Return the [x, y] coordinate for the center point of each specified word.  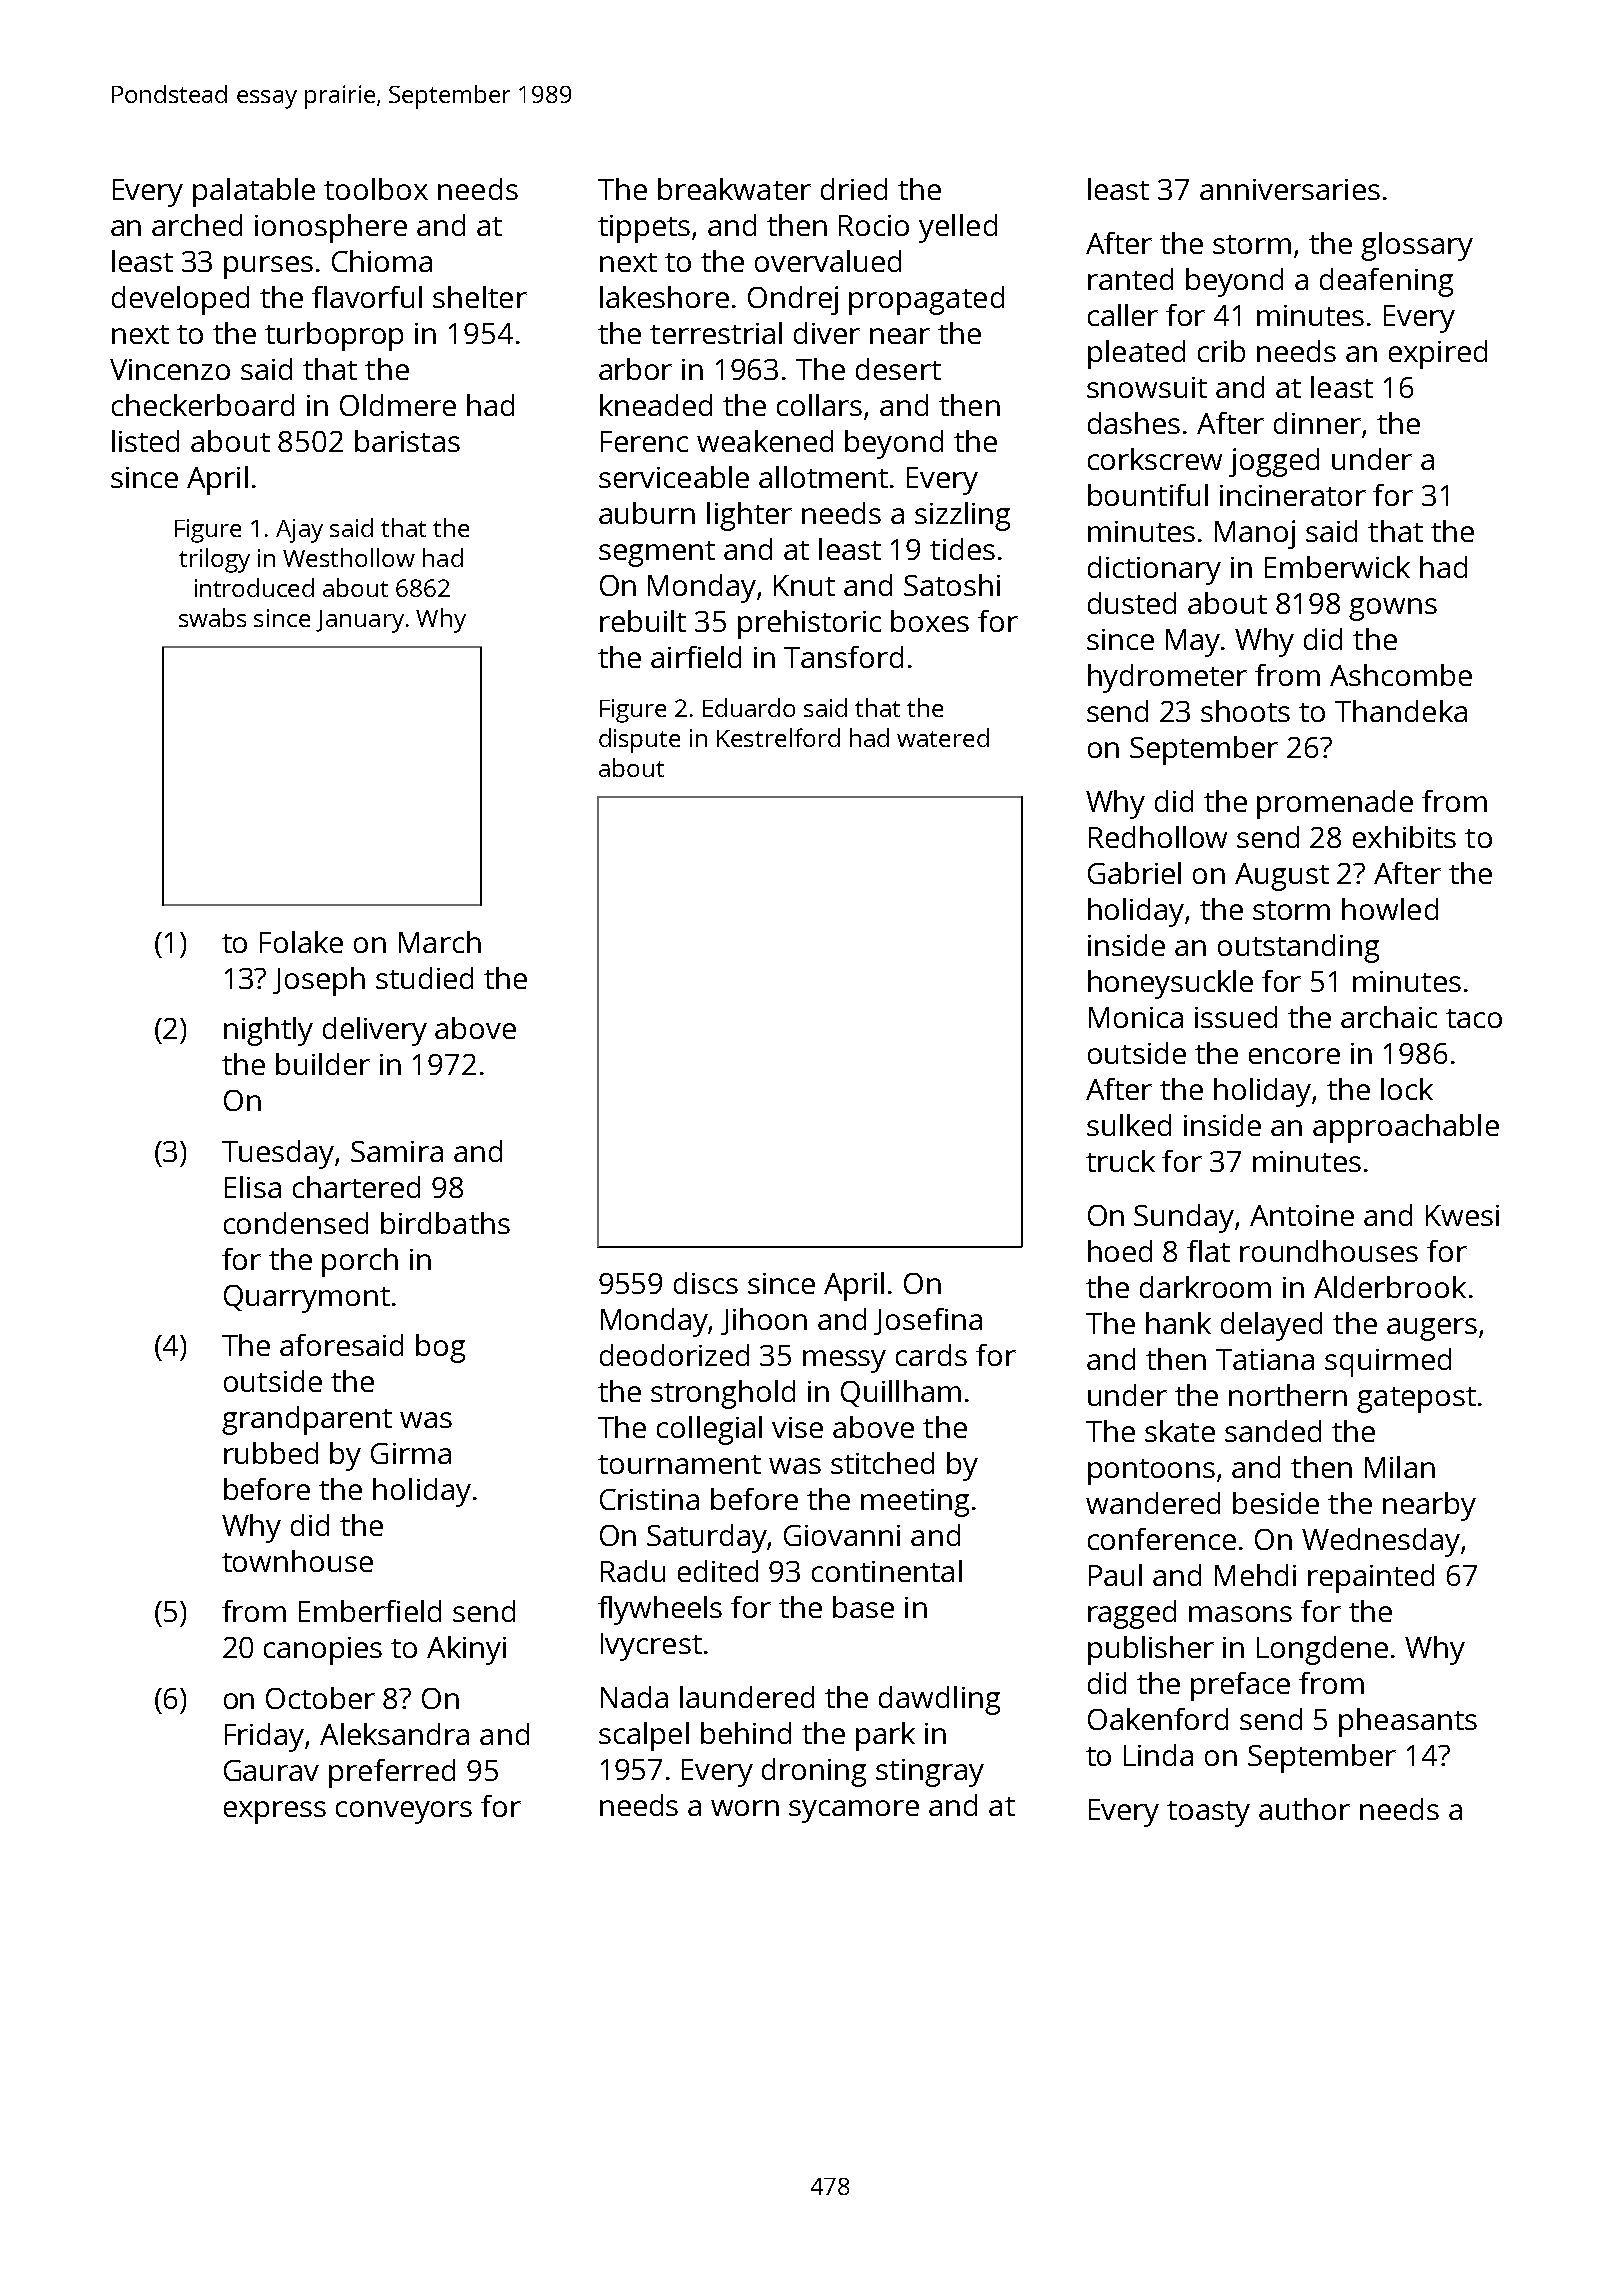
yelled [958, 228]
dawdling [939, 1700]
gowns [1393, 609]
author [1304, 1809]
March [440, 942]
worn [745, 1808]
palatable [254, 192]
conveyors [404, 1812]
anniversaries [1290, 189]
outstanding [1298, 948]
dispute [639, 740]
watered [943, 737]
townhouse [297, 1561]
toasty [1208, 1814]
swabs [212, 617]
